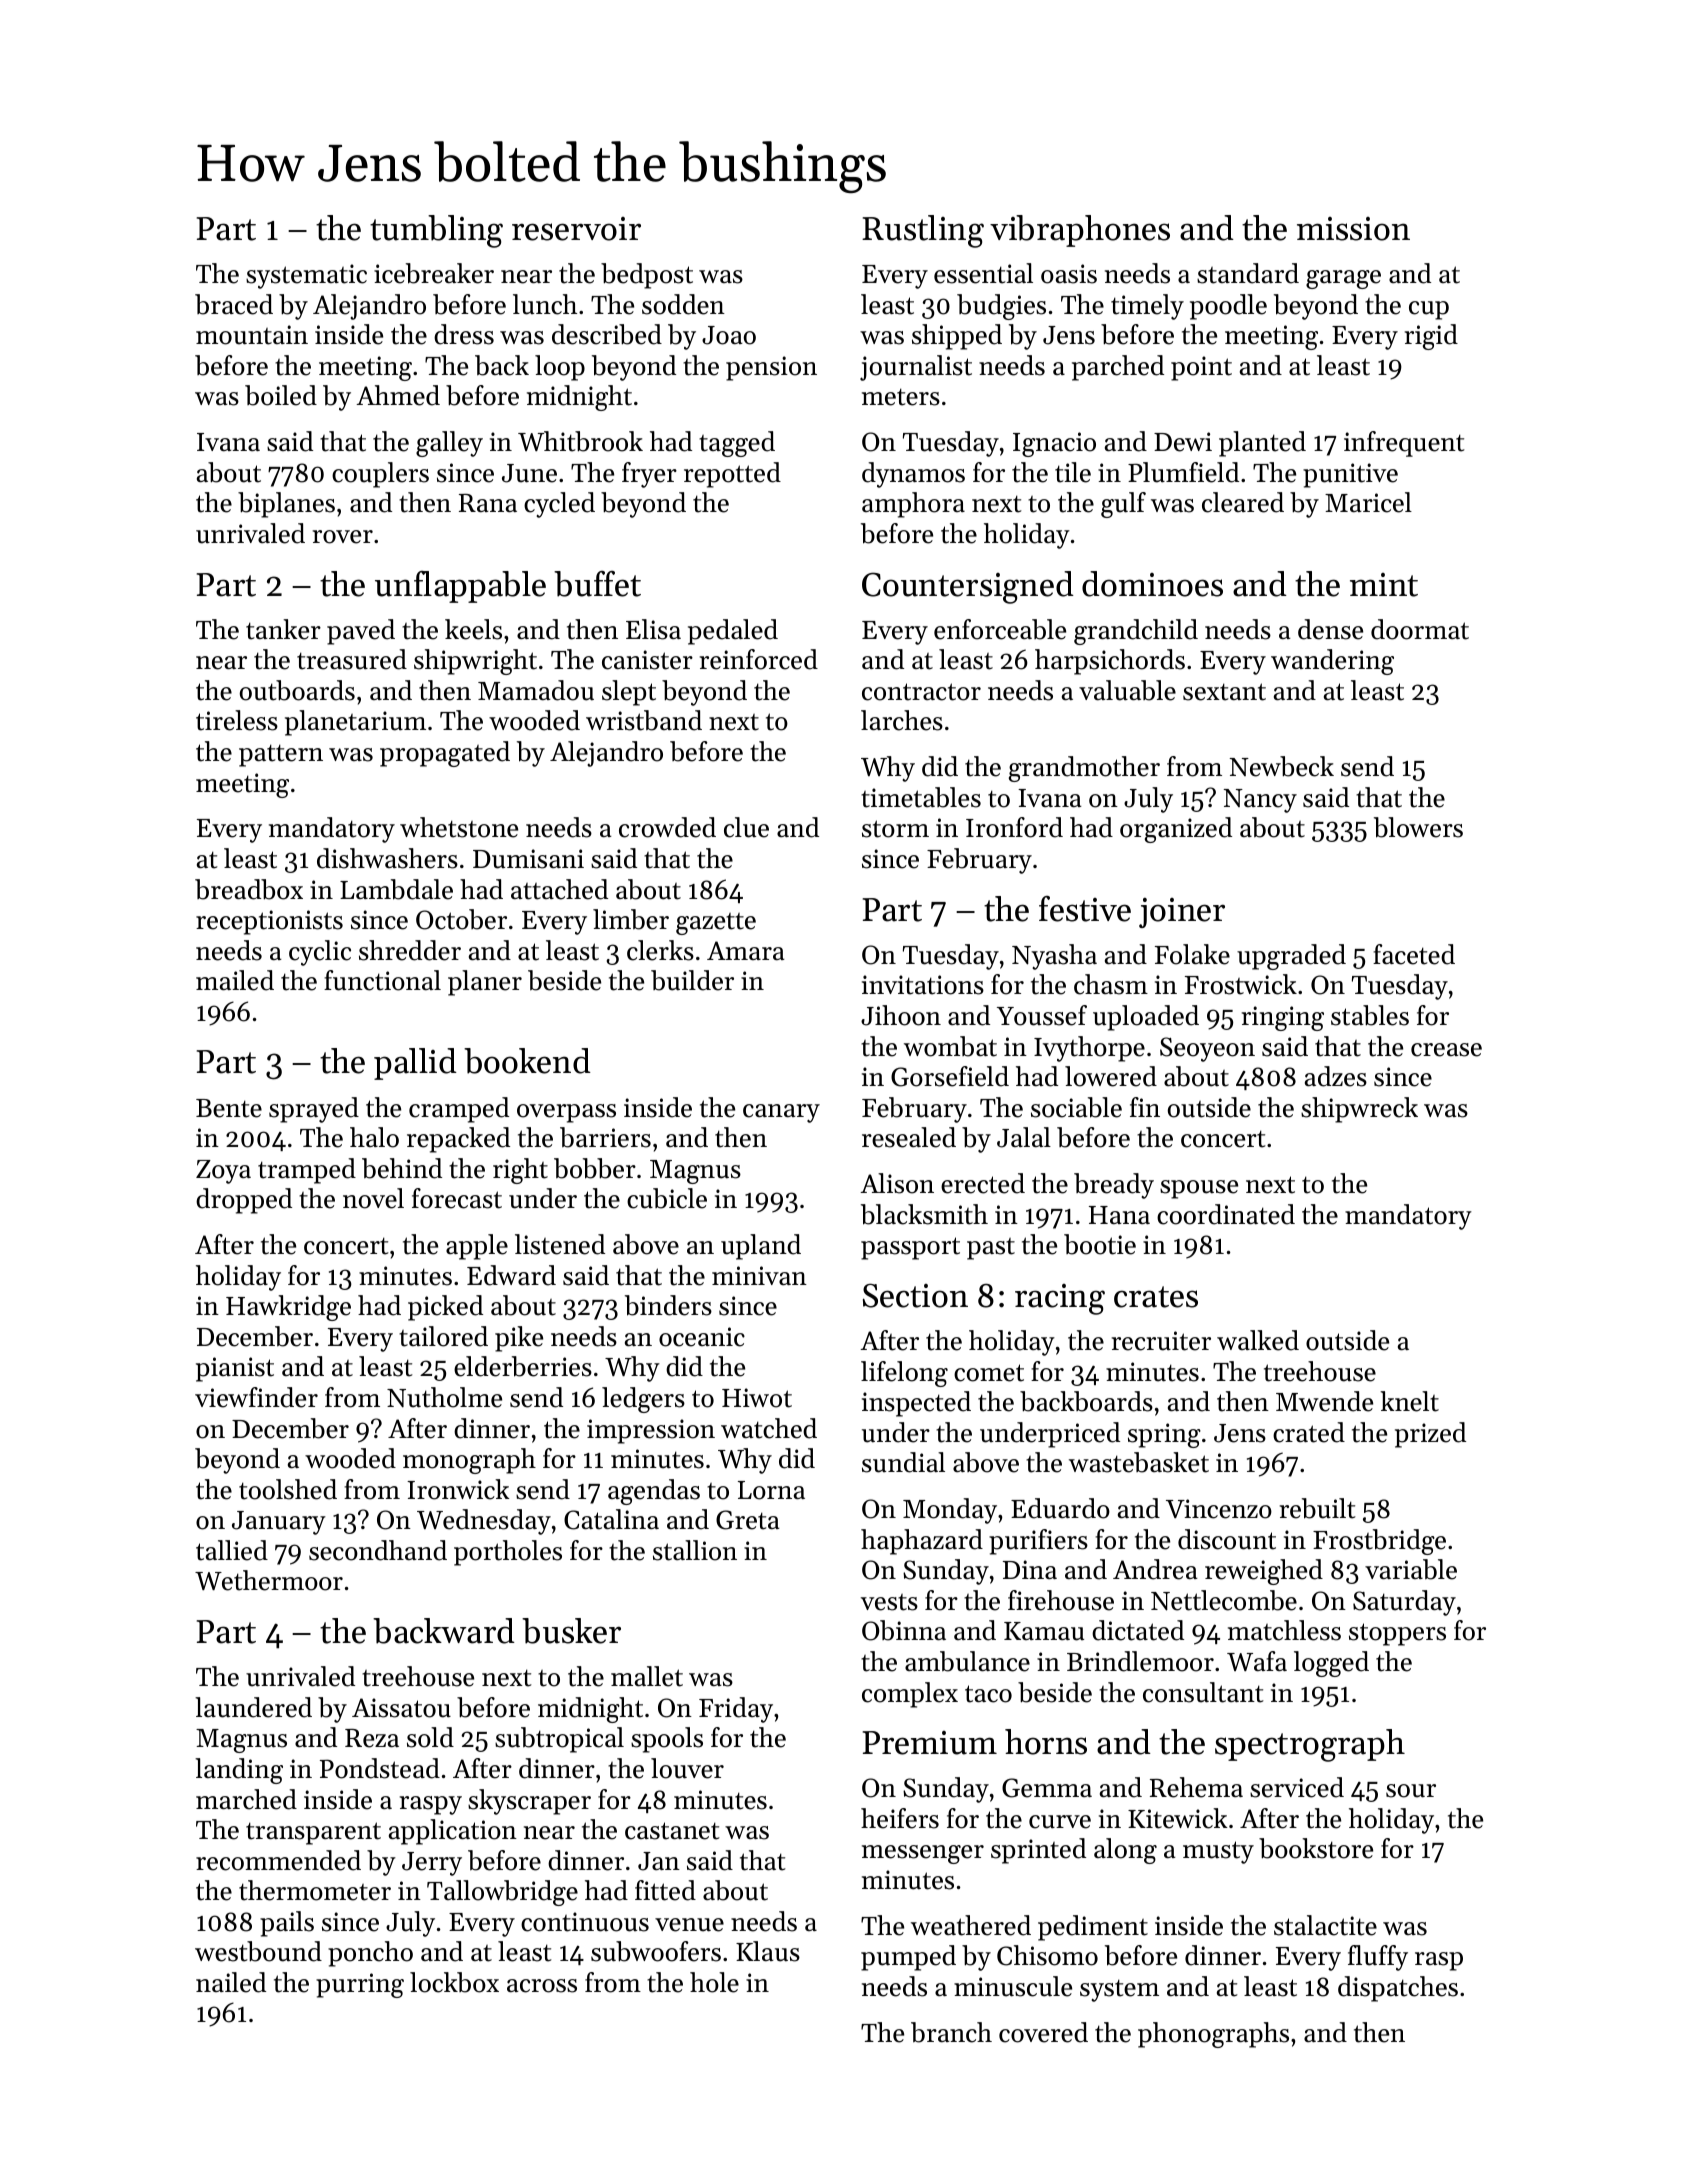 The height and width of the screenshot is (2178, 1683). What do you see at coordinates (576, 229) in the screenshot?
I see `reservoir` at bounding box center [576, 229].
